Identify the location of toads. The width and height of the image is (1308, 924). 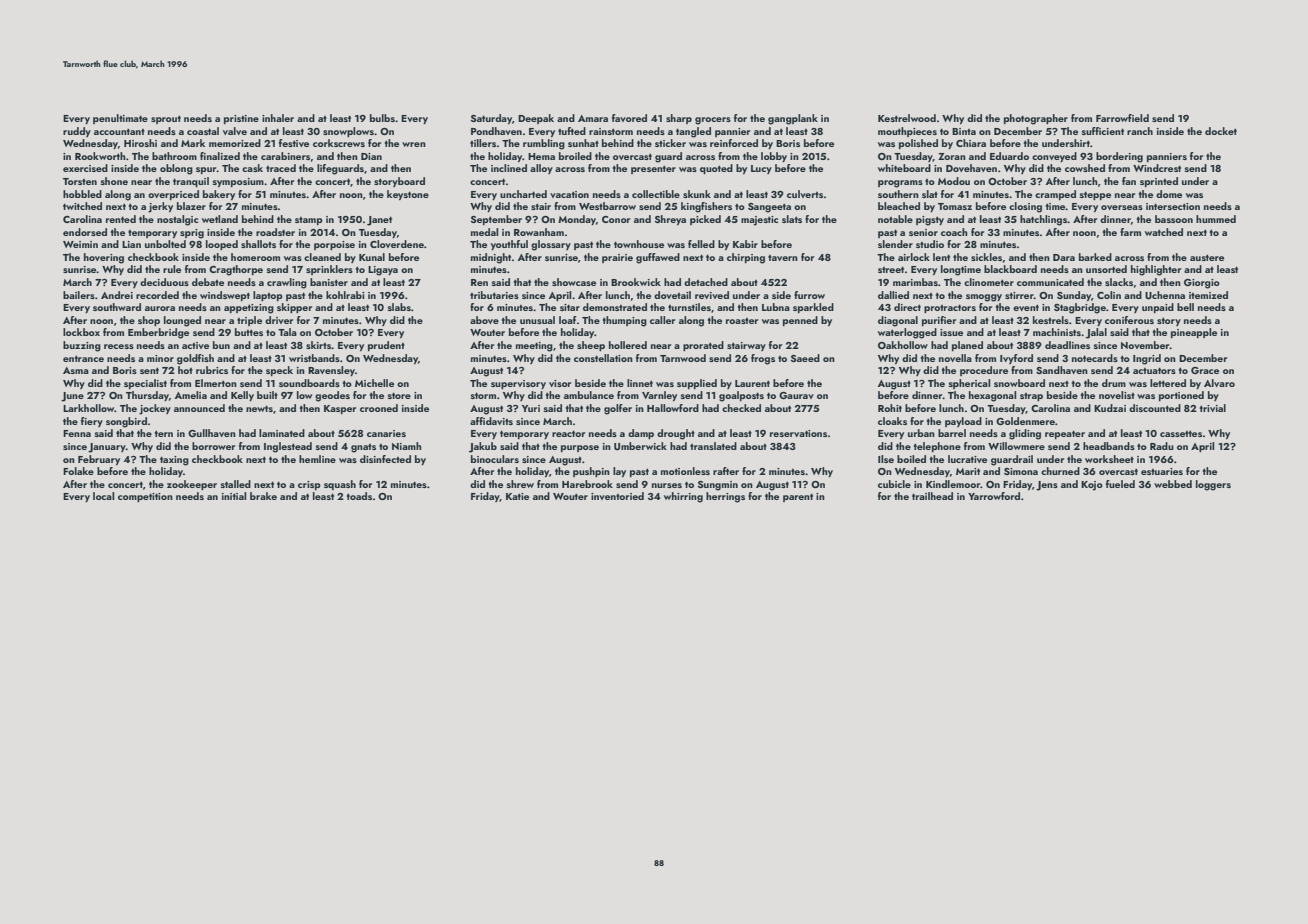
(359, 496).
